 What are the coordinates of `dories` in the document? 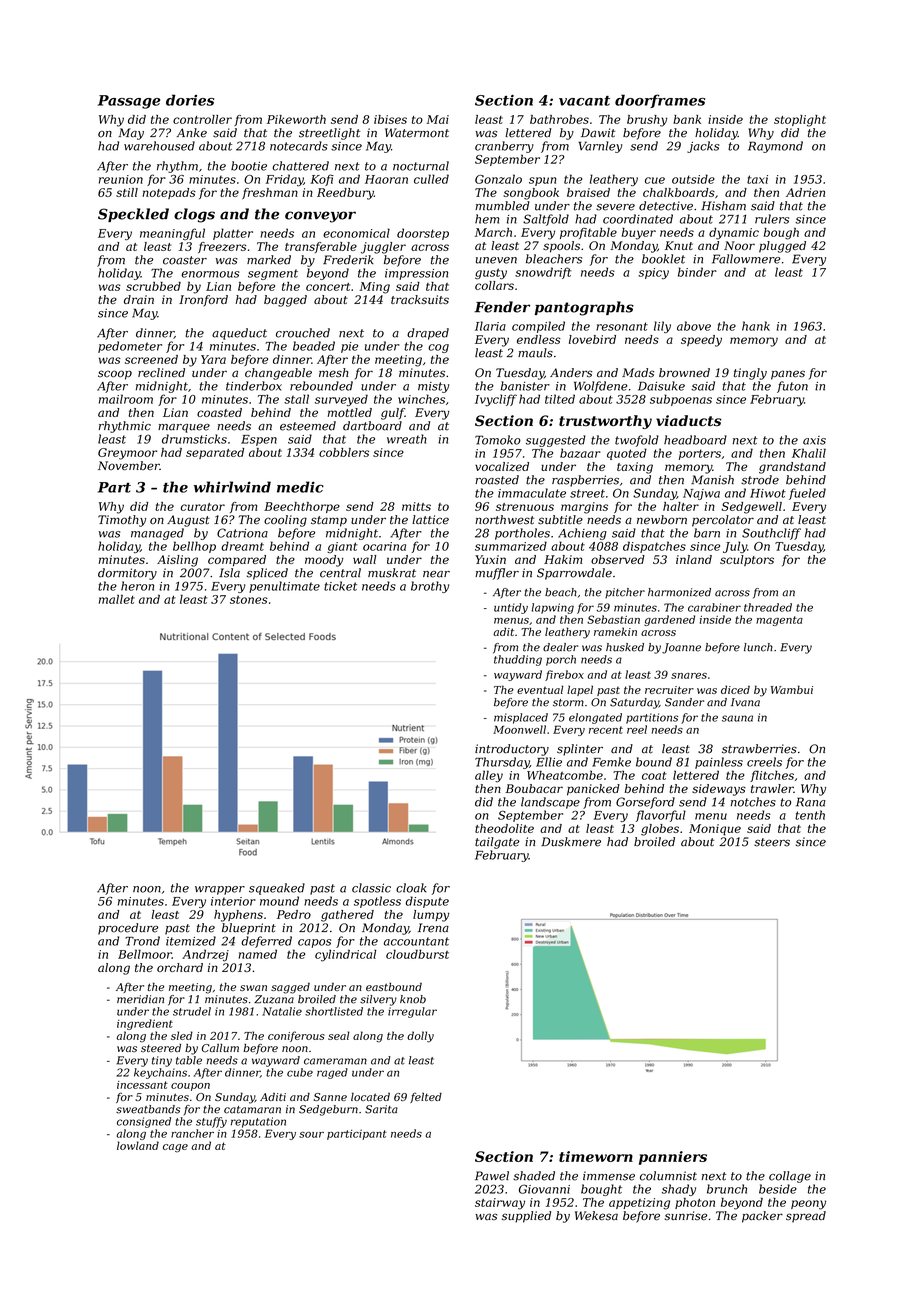 It's located at (190, 100).
